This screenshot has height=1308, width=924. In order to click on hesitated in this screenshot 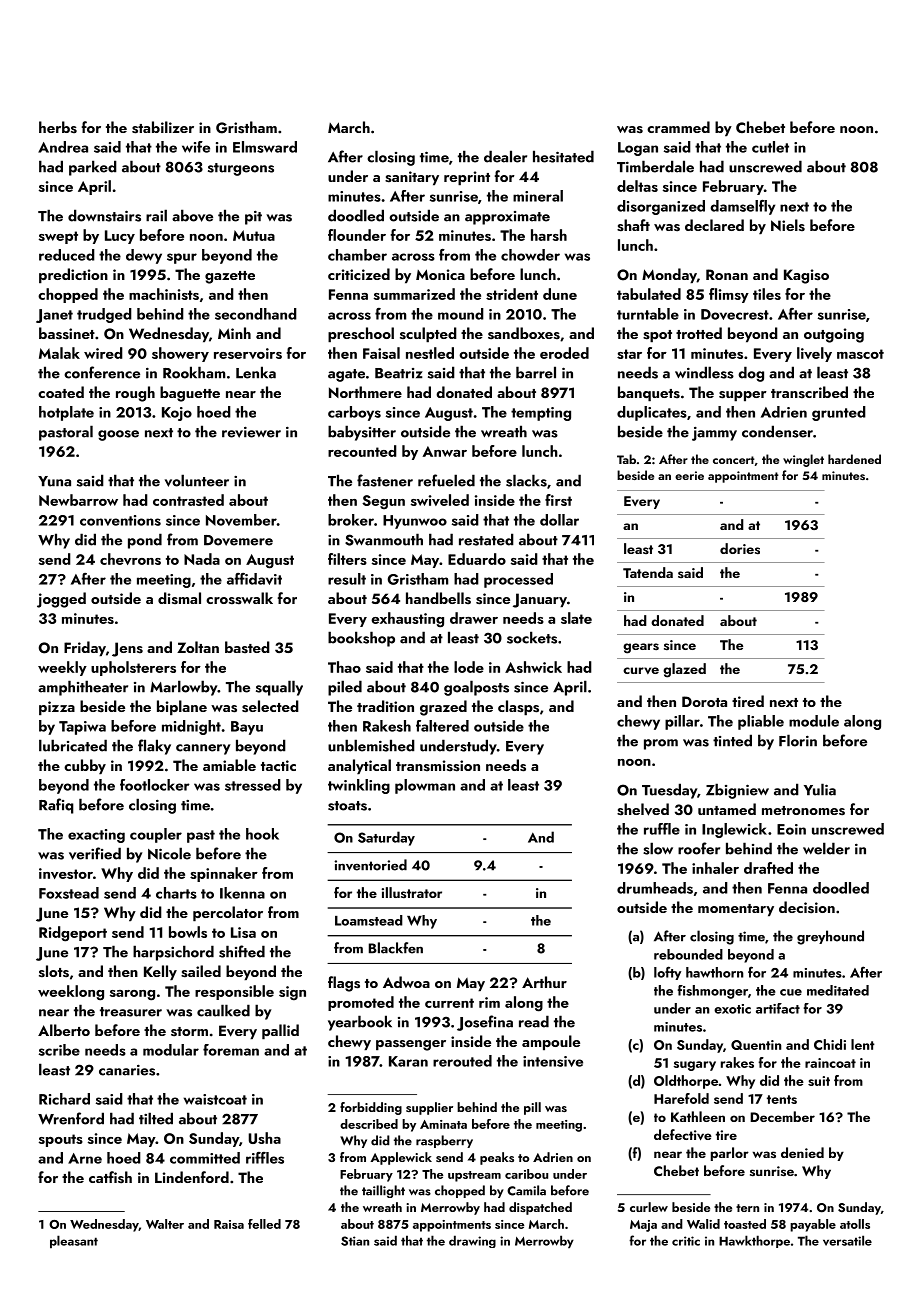, I will do `click(563, 156)`.
